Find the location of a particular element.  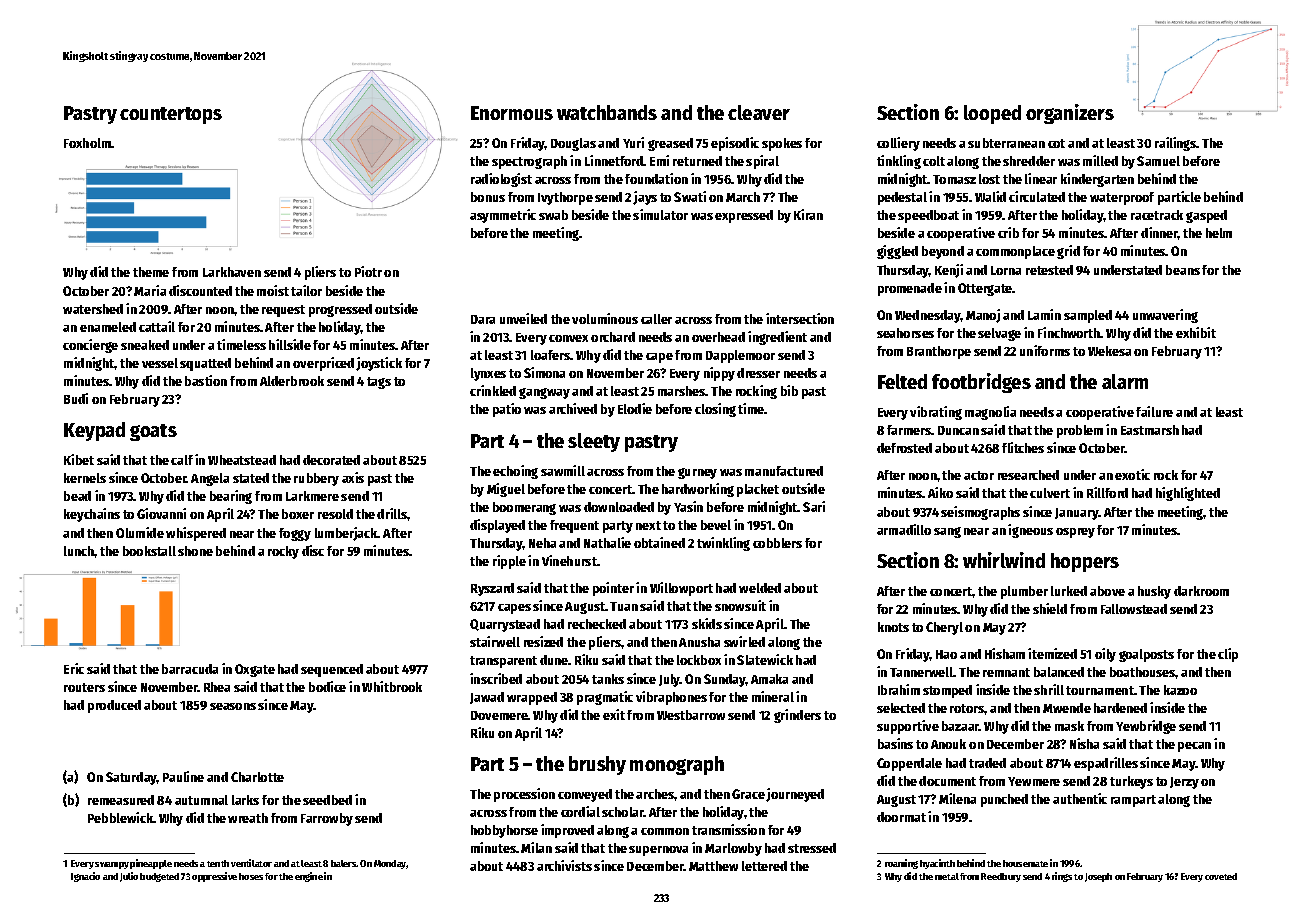

dune is located at coordinates (554, 660).
